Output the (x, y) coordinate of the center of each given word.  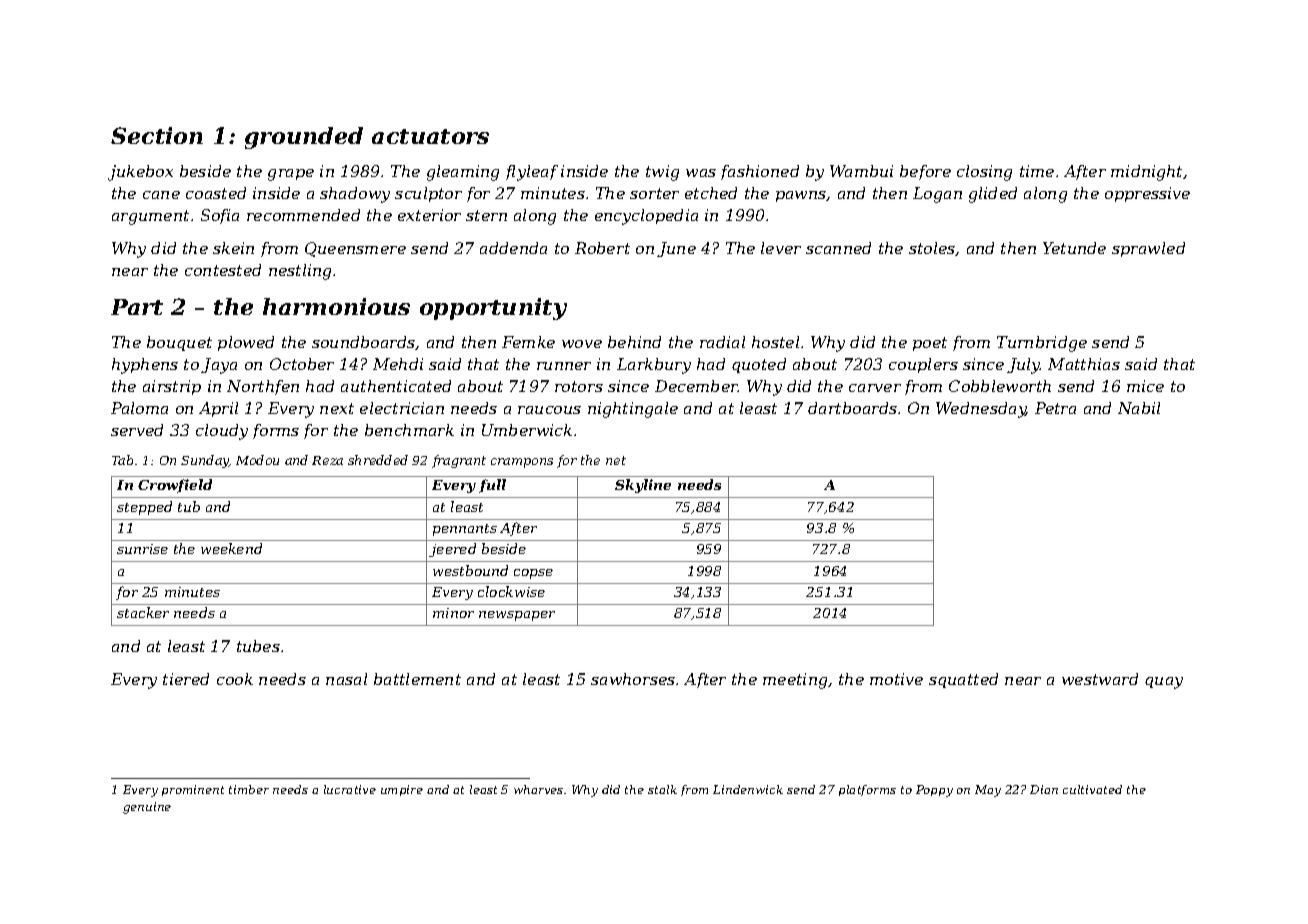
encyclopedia (646, 217)
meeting (795, 681)
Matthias (1084, 364)
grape (291, 175)
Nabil (1139, 408)
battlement (417, 679)
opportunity (493, 309)
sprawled (1148, 249)
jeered (452, 550)
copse (533, 574)
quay (1164, 683)
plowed (246, 343)
